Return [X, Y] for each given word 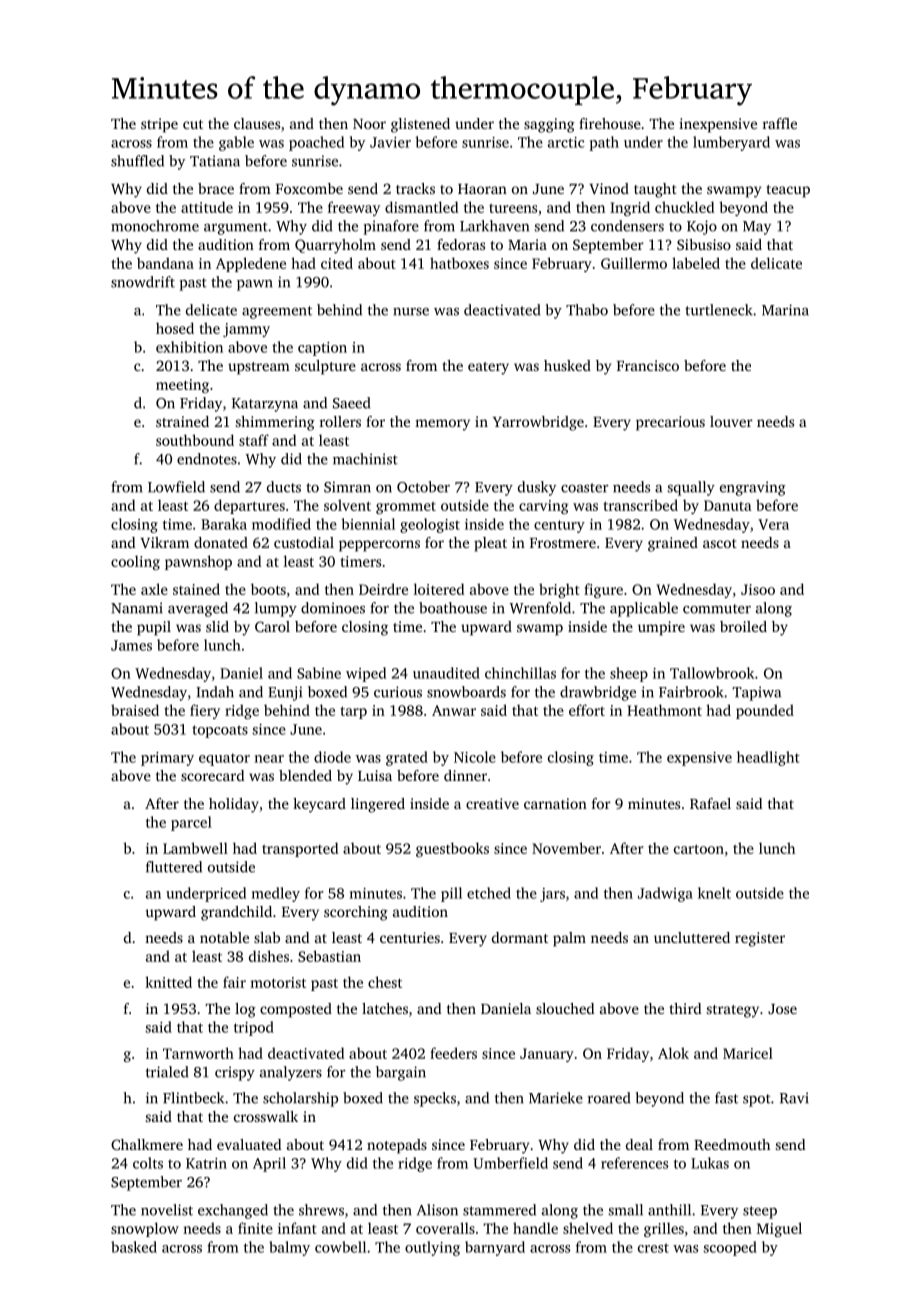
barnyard [495, 1248]
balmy [289, 1248]
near [269, 759]
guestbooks [452, 849]
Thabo [587, 310]
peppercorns [379, 546]
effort [587, 710]
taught [655, 190]
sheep [629, 674]
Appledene [251, 264]
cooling [135, 562]
